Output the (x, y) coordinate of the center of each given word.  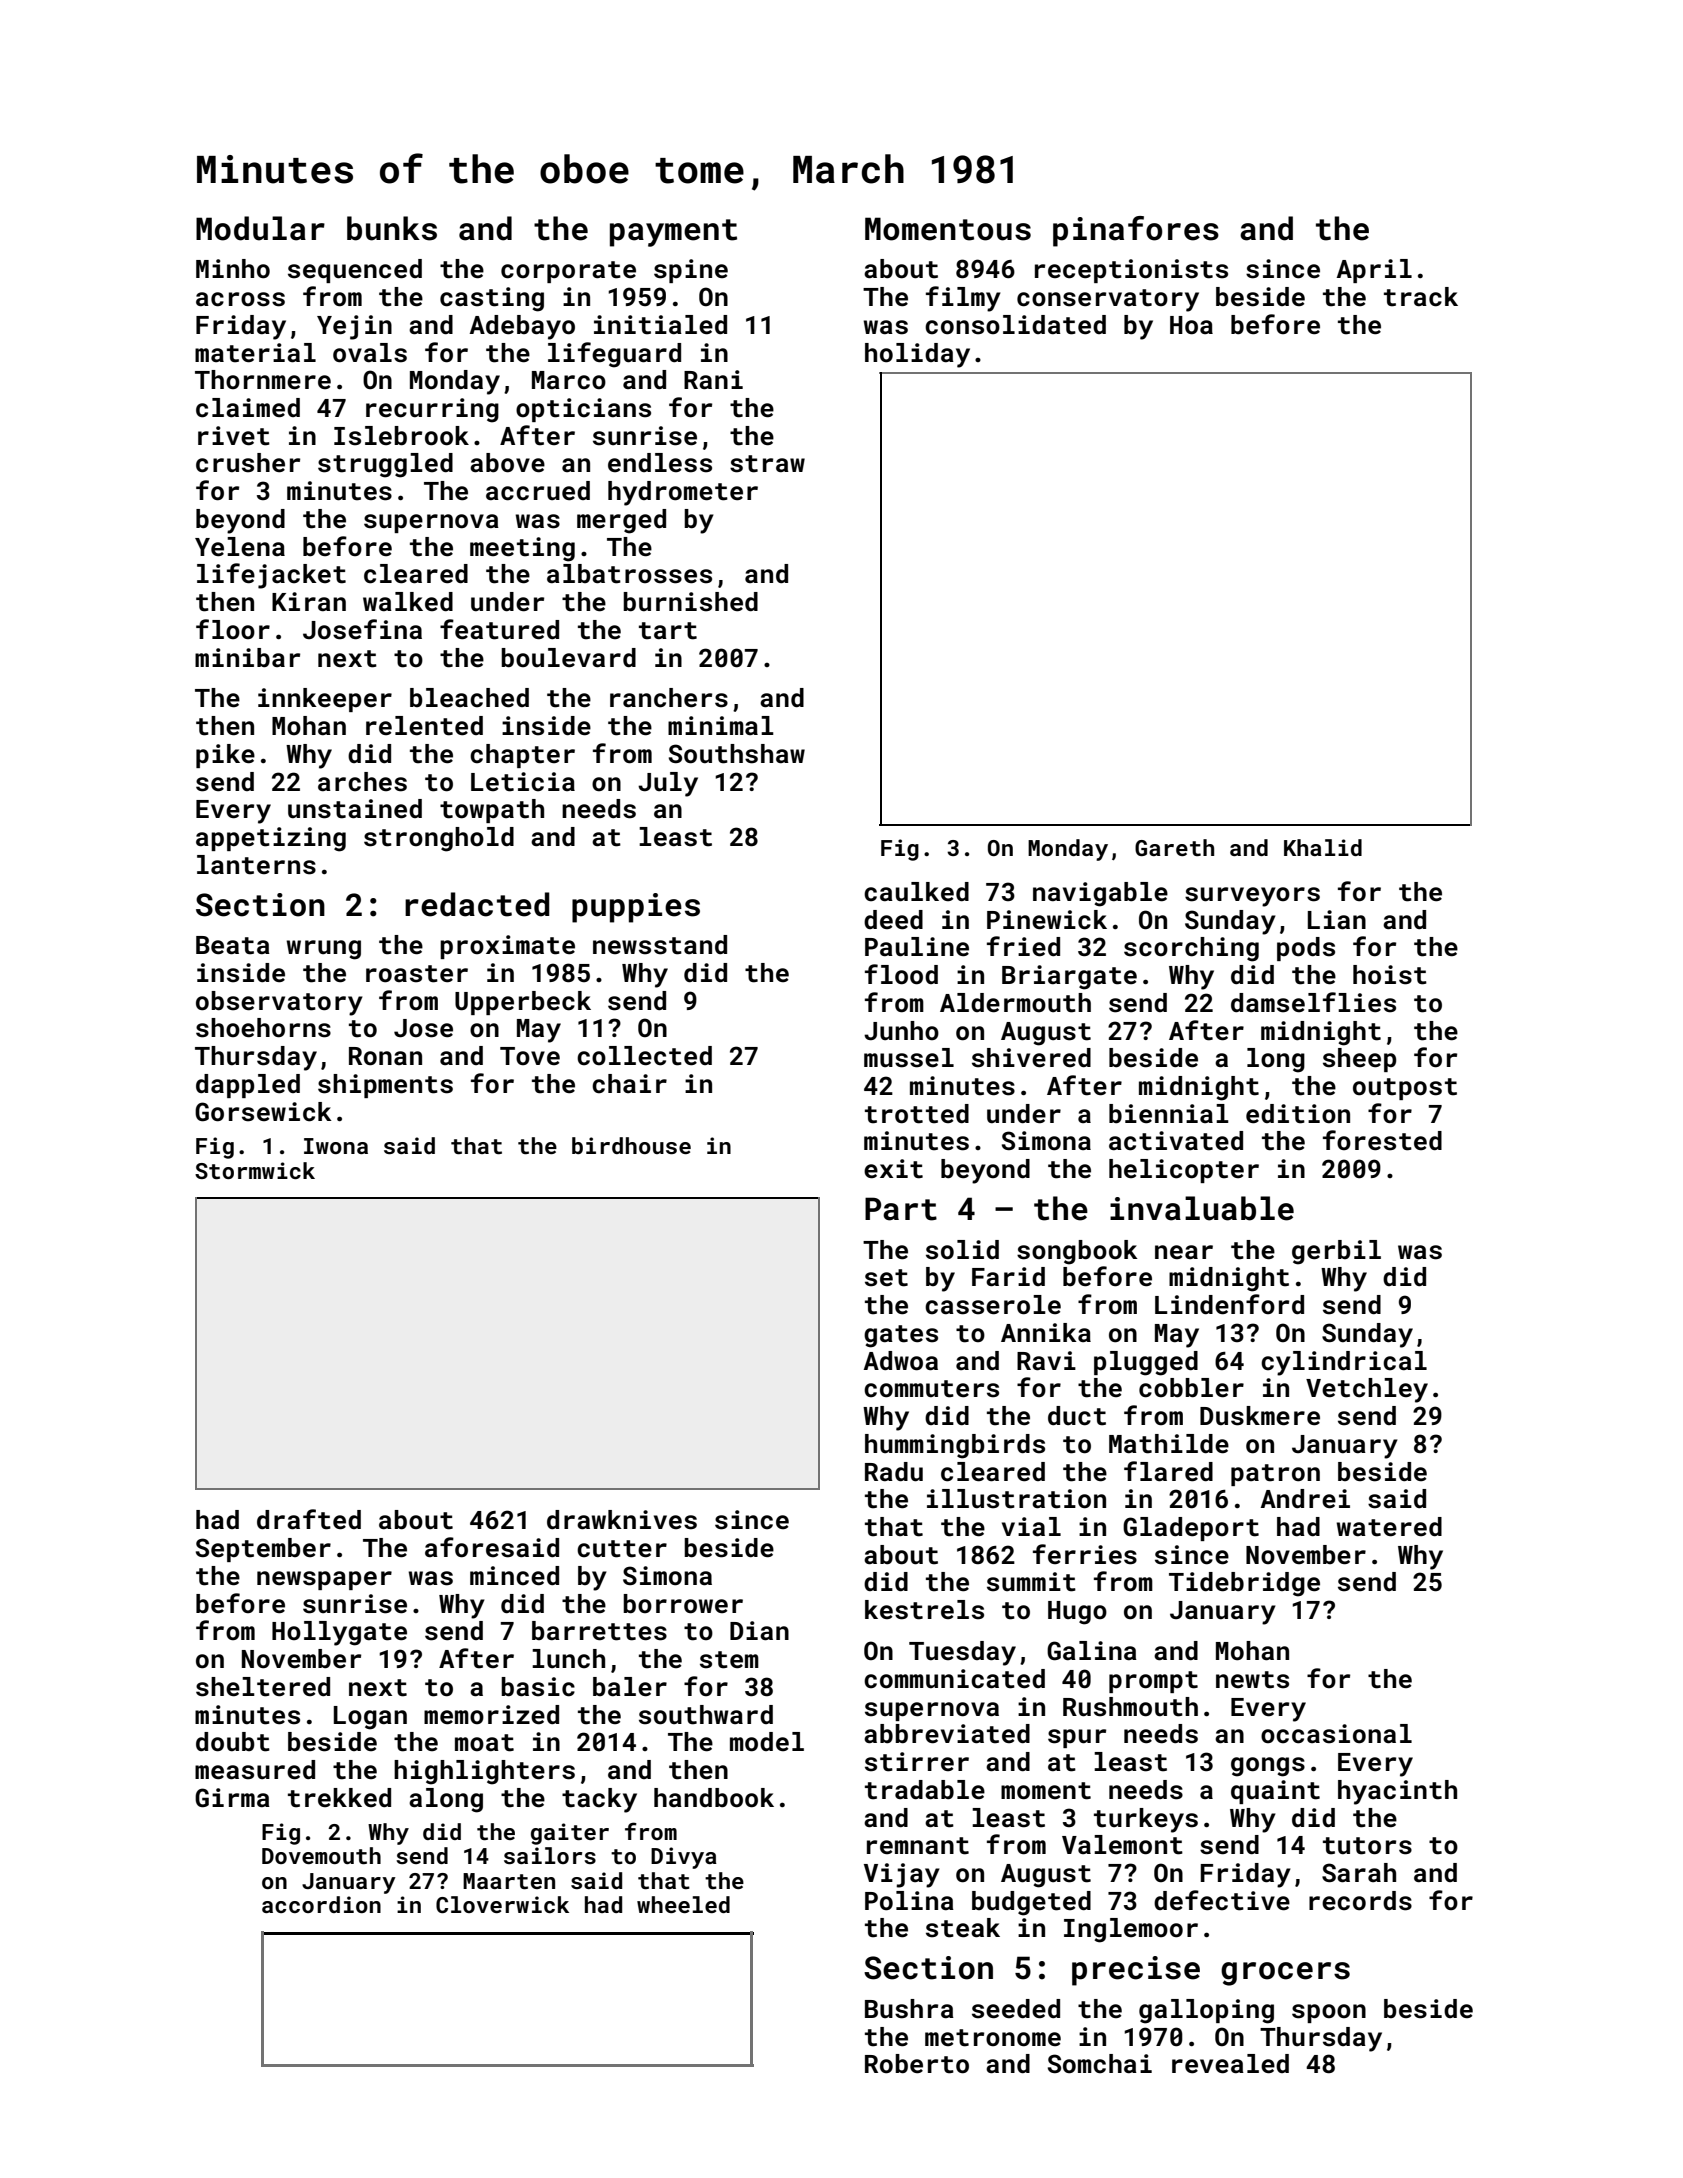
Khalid (1323, 847)
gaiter (570, 1834)
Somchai (1100, 2064)
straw (767, 464)
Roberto (917, 2064)
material (255, 353)
